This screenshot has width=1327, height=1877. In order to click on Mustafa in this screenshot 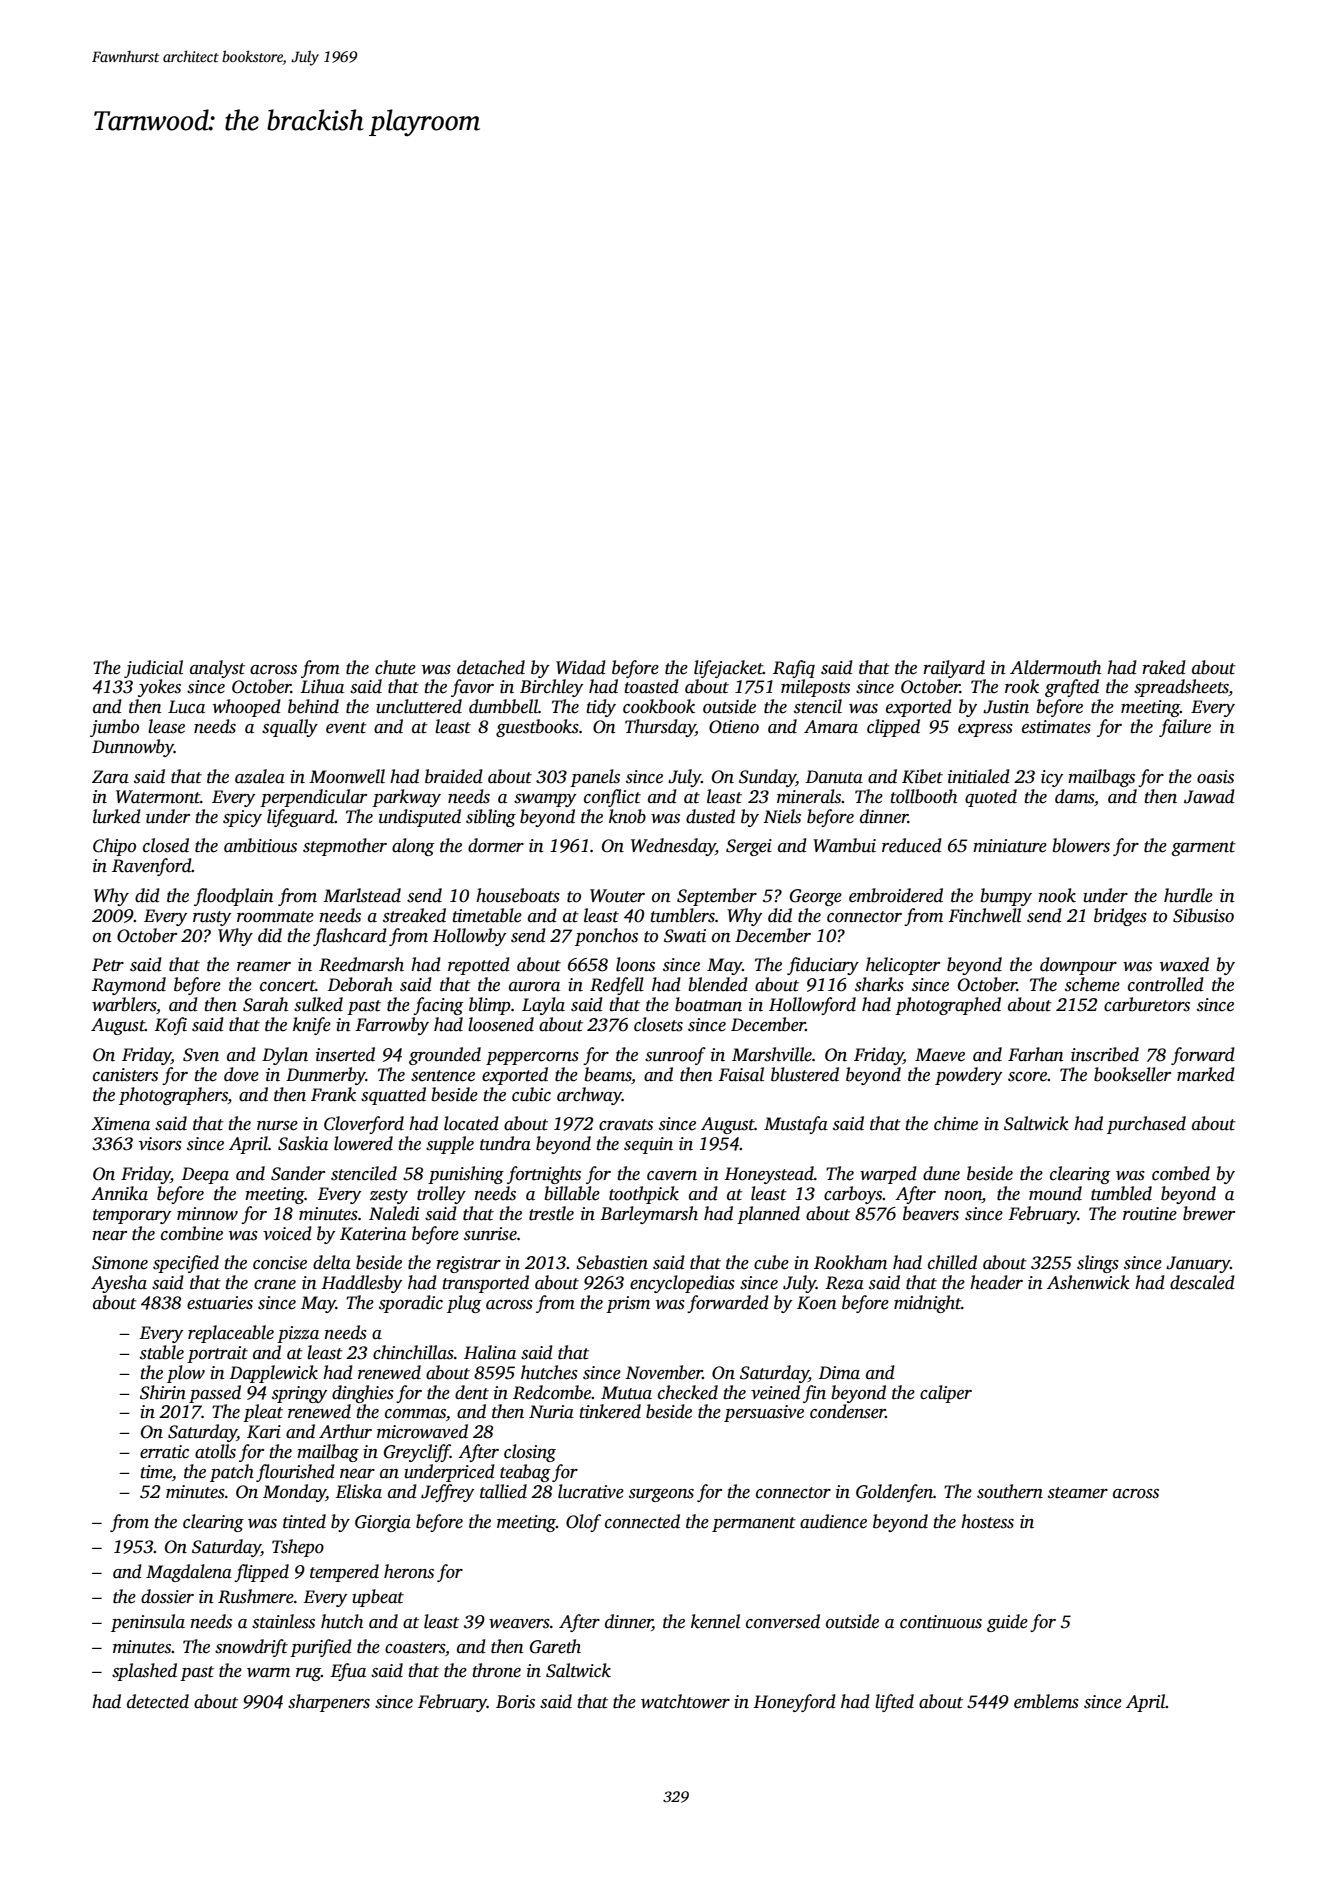, I will do `click(796, 1125)`.
